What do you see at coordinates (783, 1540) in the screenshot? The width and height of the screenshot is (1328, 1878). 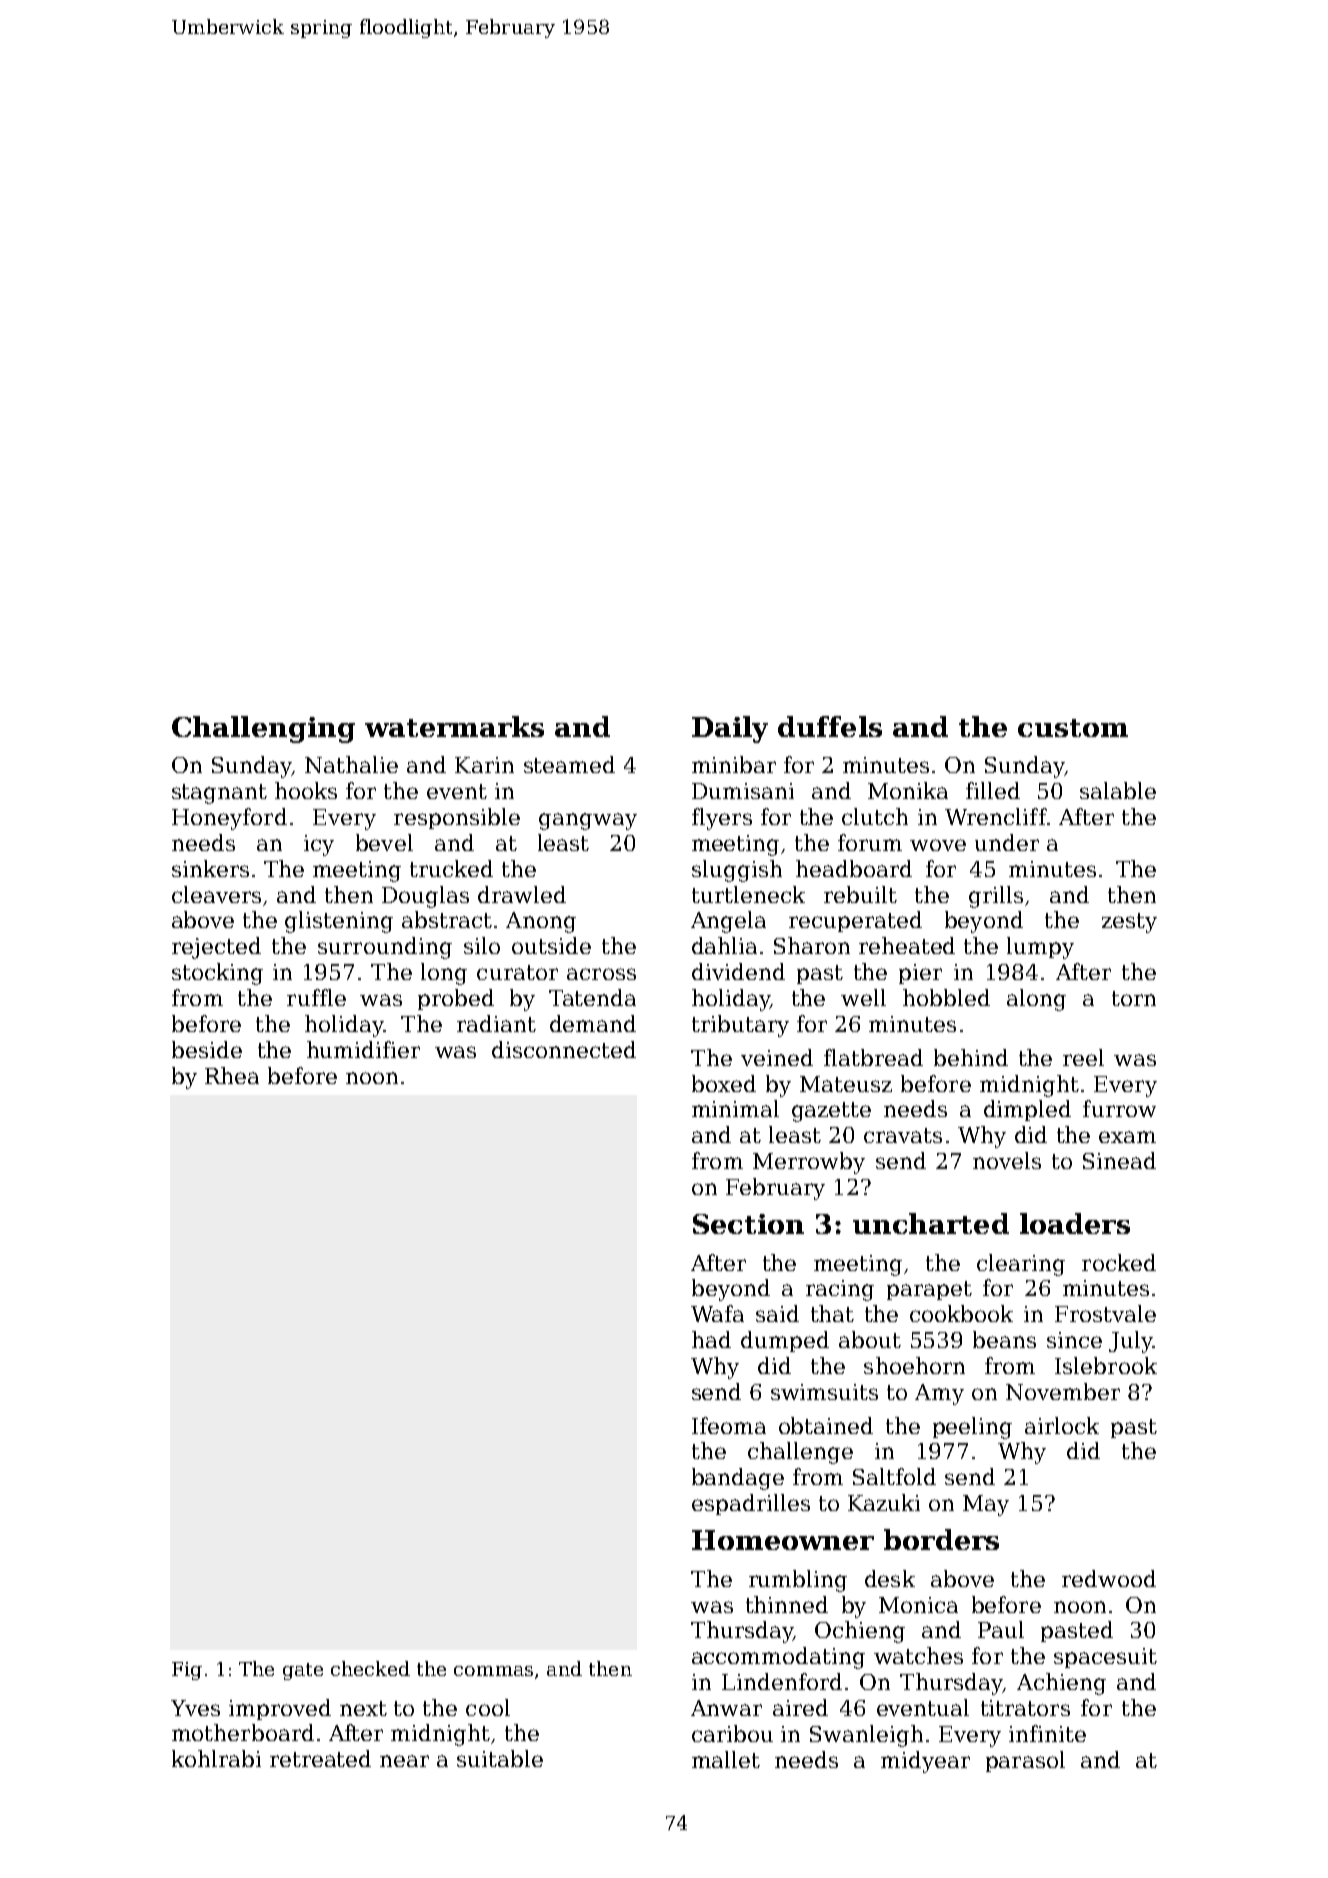 I see `Homeowner` at bounding box center [783, 1540].
